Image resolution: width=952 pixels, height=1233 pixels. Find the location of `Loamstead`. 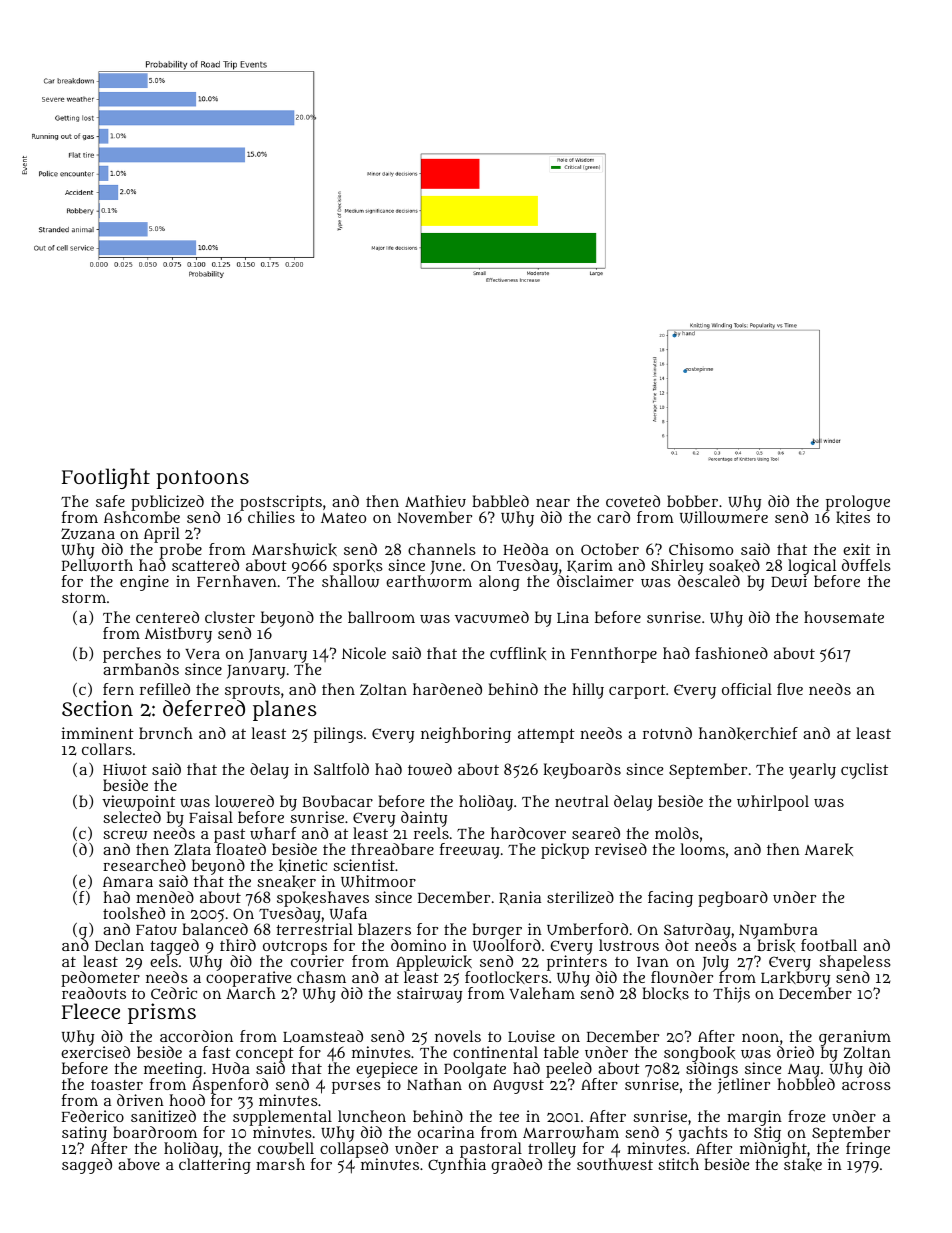

Loamstead is located at coordinates (323, 1036).
